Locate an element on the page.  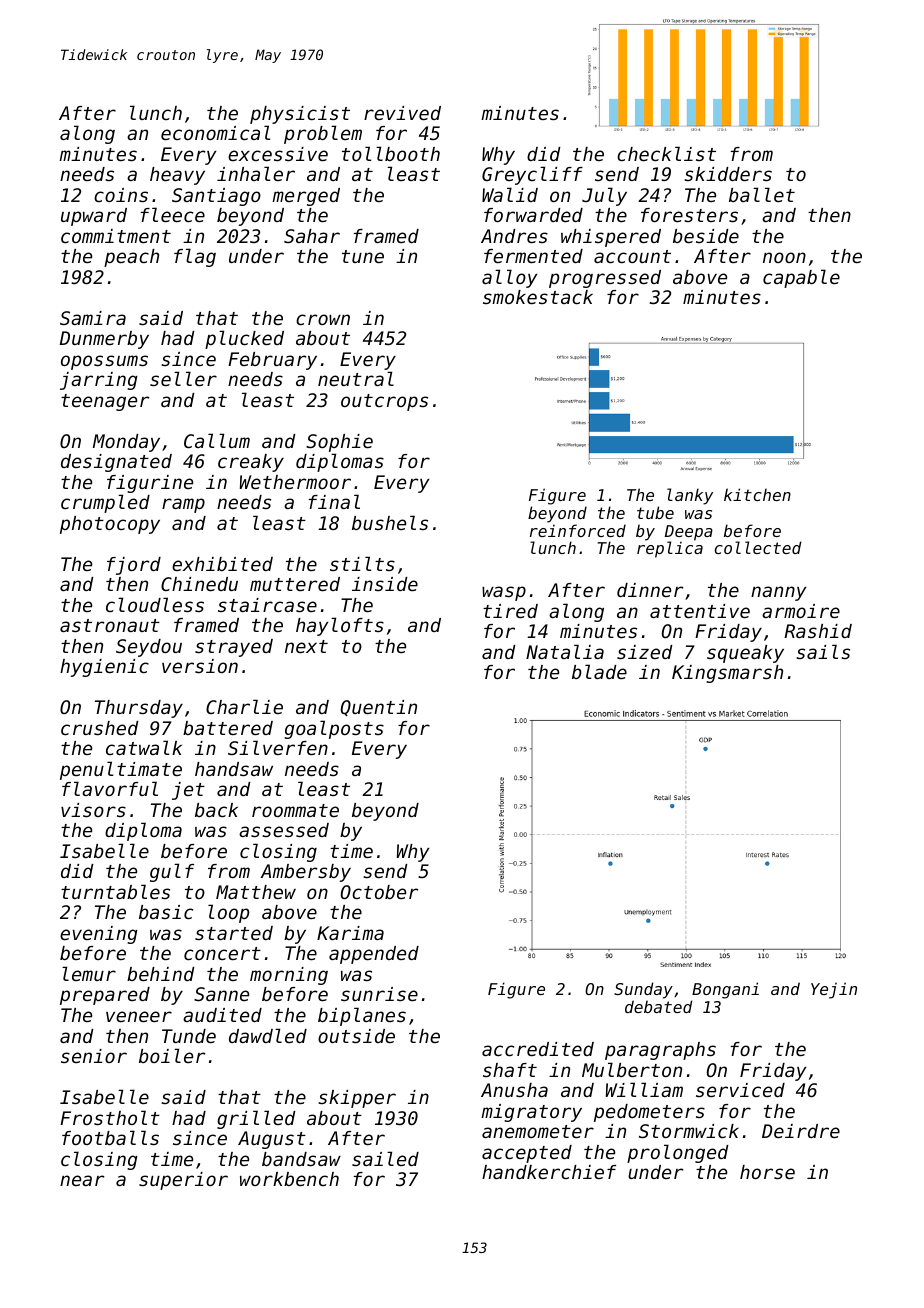
outcrops is located at coordinates (384, 402).
